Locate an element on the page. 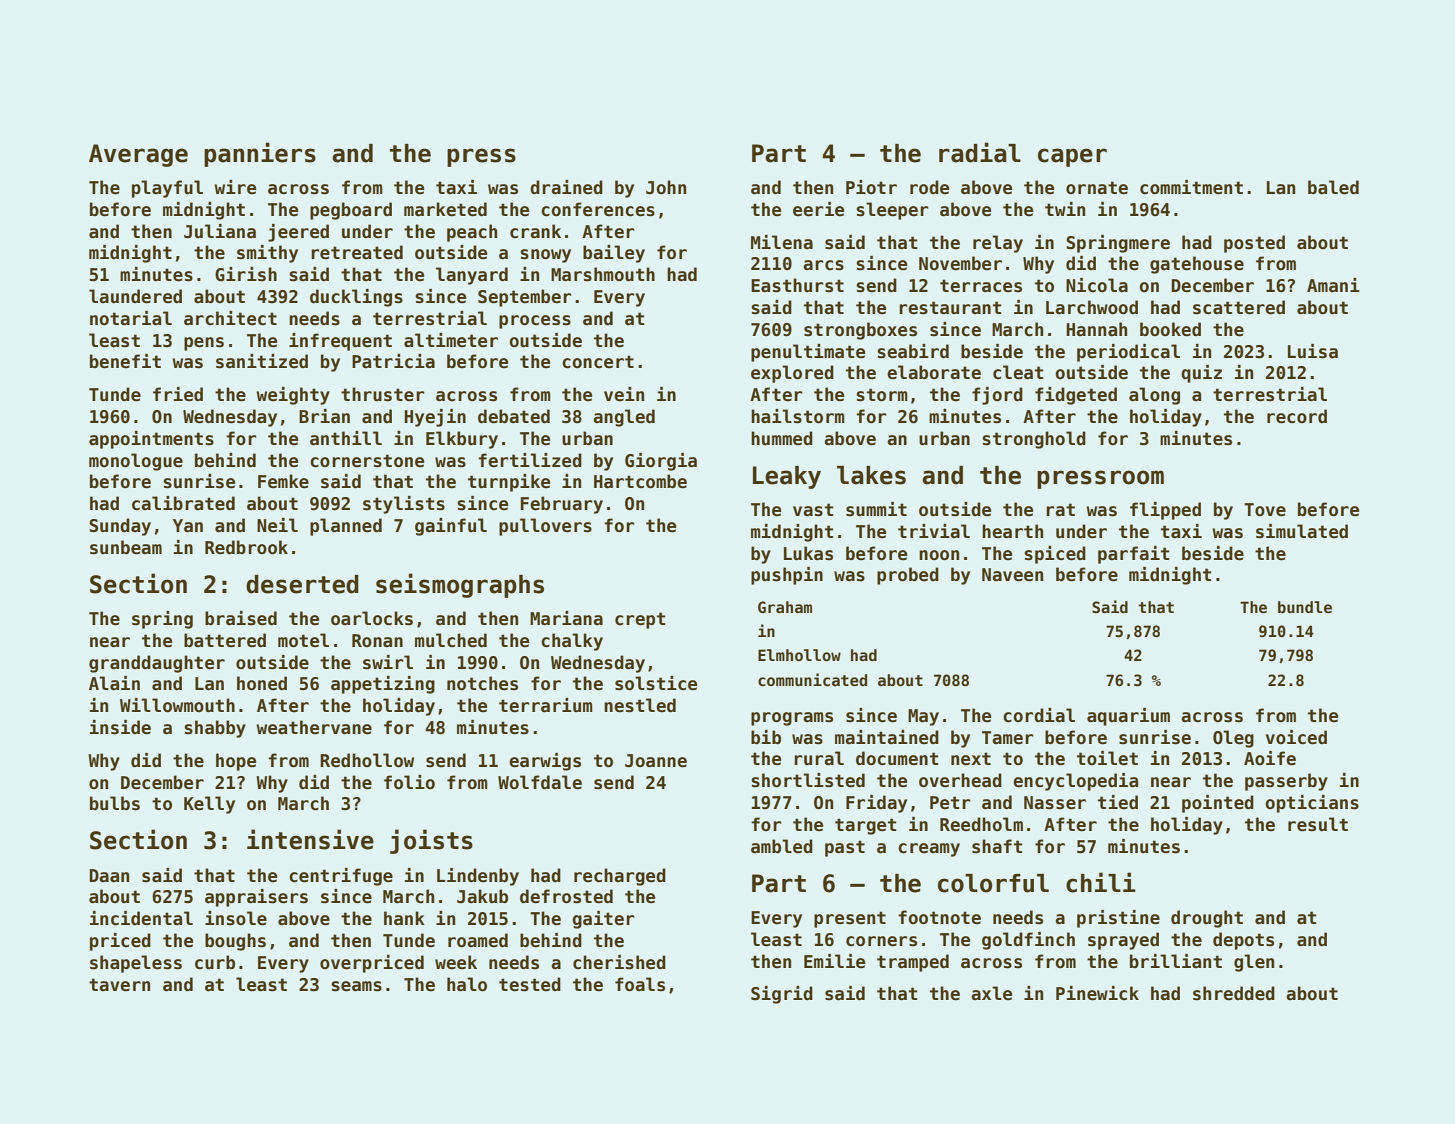 This document has height=1124, width=1455. Average is located at coordinates (138, 155).
